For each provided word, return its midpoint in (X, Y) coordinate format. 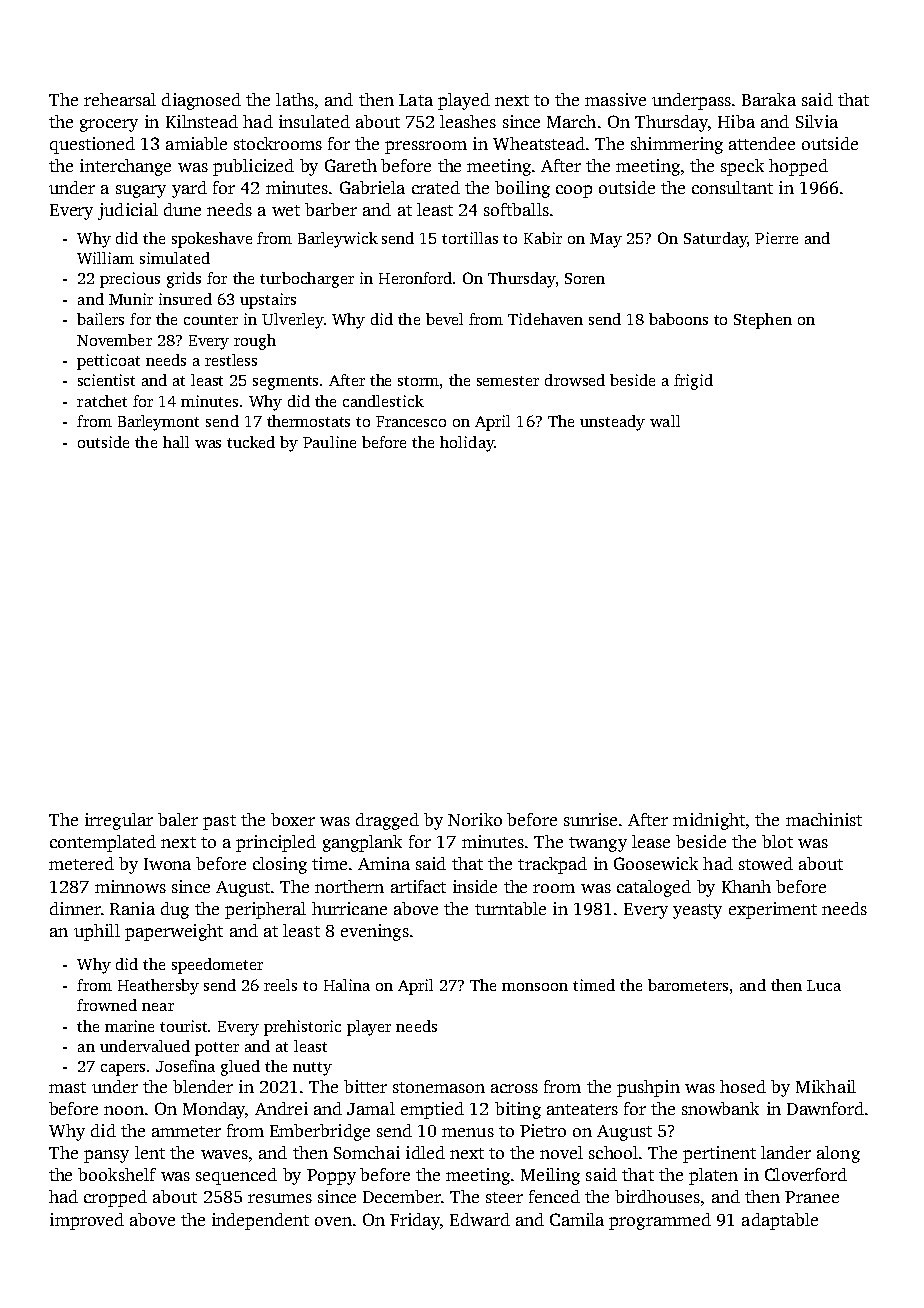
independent (260, 1221)
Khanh (746, 886)
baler (178, 819)
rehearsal (120, 99)
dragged (387, 821)
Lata (416, 100)
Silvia (817, 121)
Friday (415, 1221)
